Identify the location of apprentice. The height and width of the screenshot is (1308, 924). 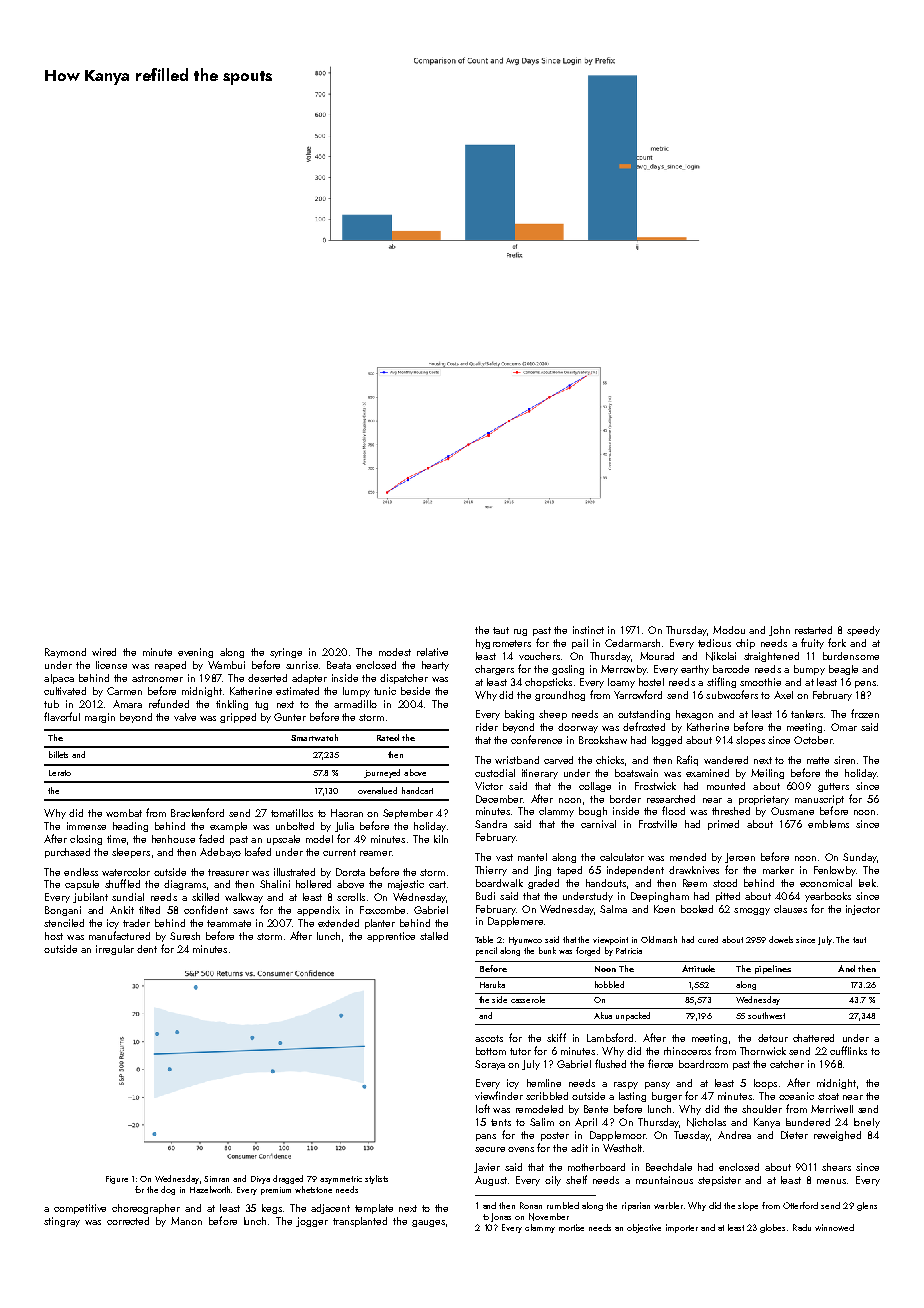
(391, 937).
